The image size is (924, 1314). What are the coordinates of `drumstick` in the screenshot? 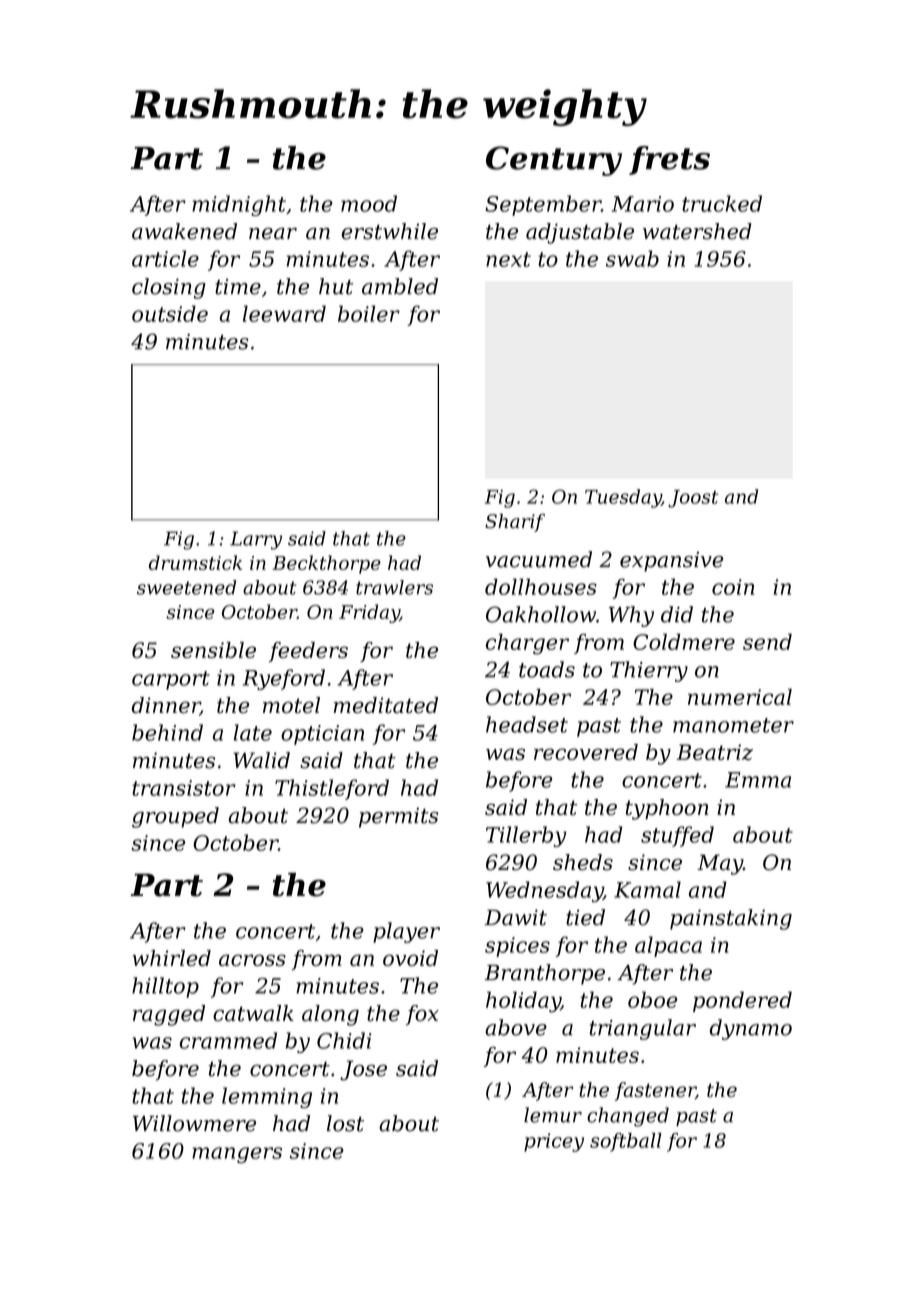 It's located at (195, 562).
